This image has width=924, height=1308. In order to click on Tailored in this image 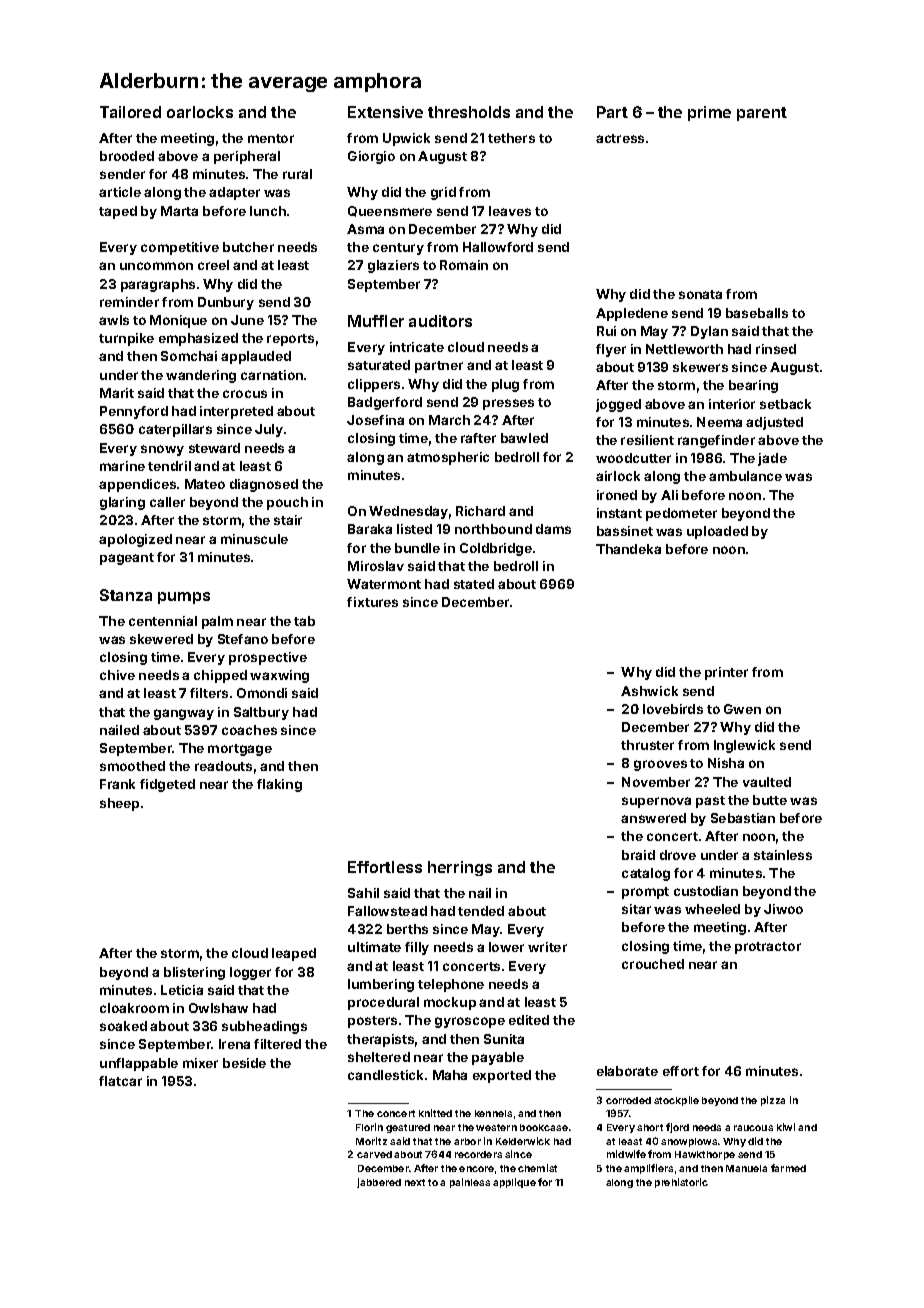, I will do `click(130, 112)`.
